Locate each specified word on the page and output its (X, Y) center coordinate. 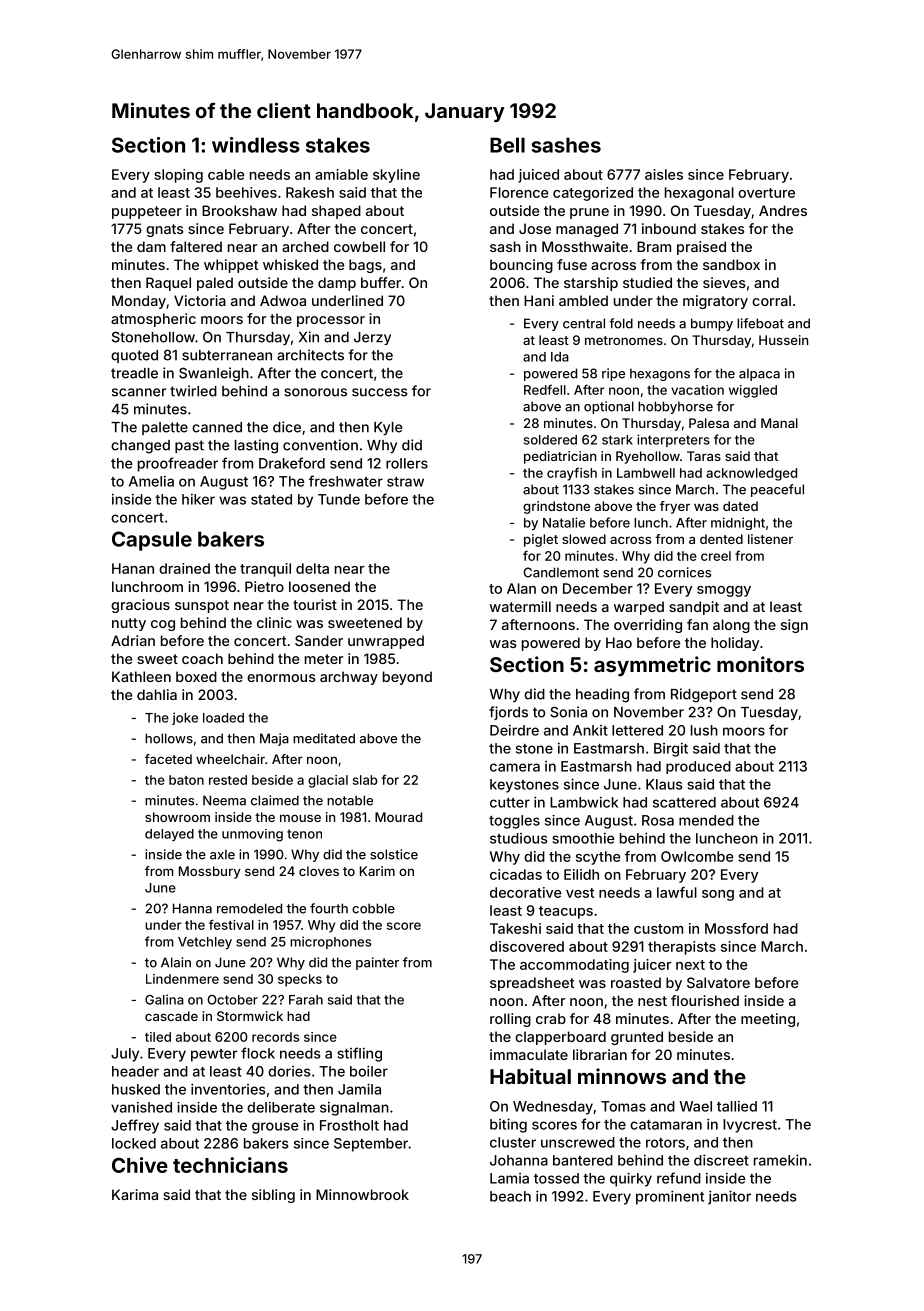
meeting (768, 1020)
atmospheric (153, 320)
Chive (140, 1165)
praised (701, 248)
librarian (600, 1054)
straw (405, 482)
